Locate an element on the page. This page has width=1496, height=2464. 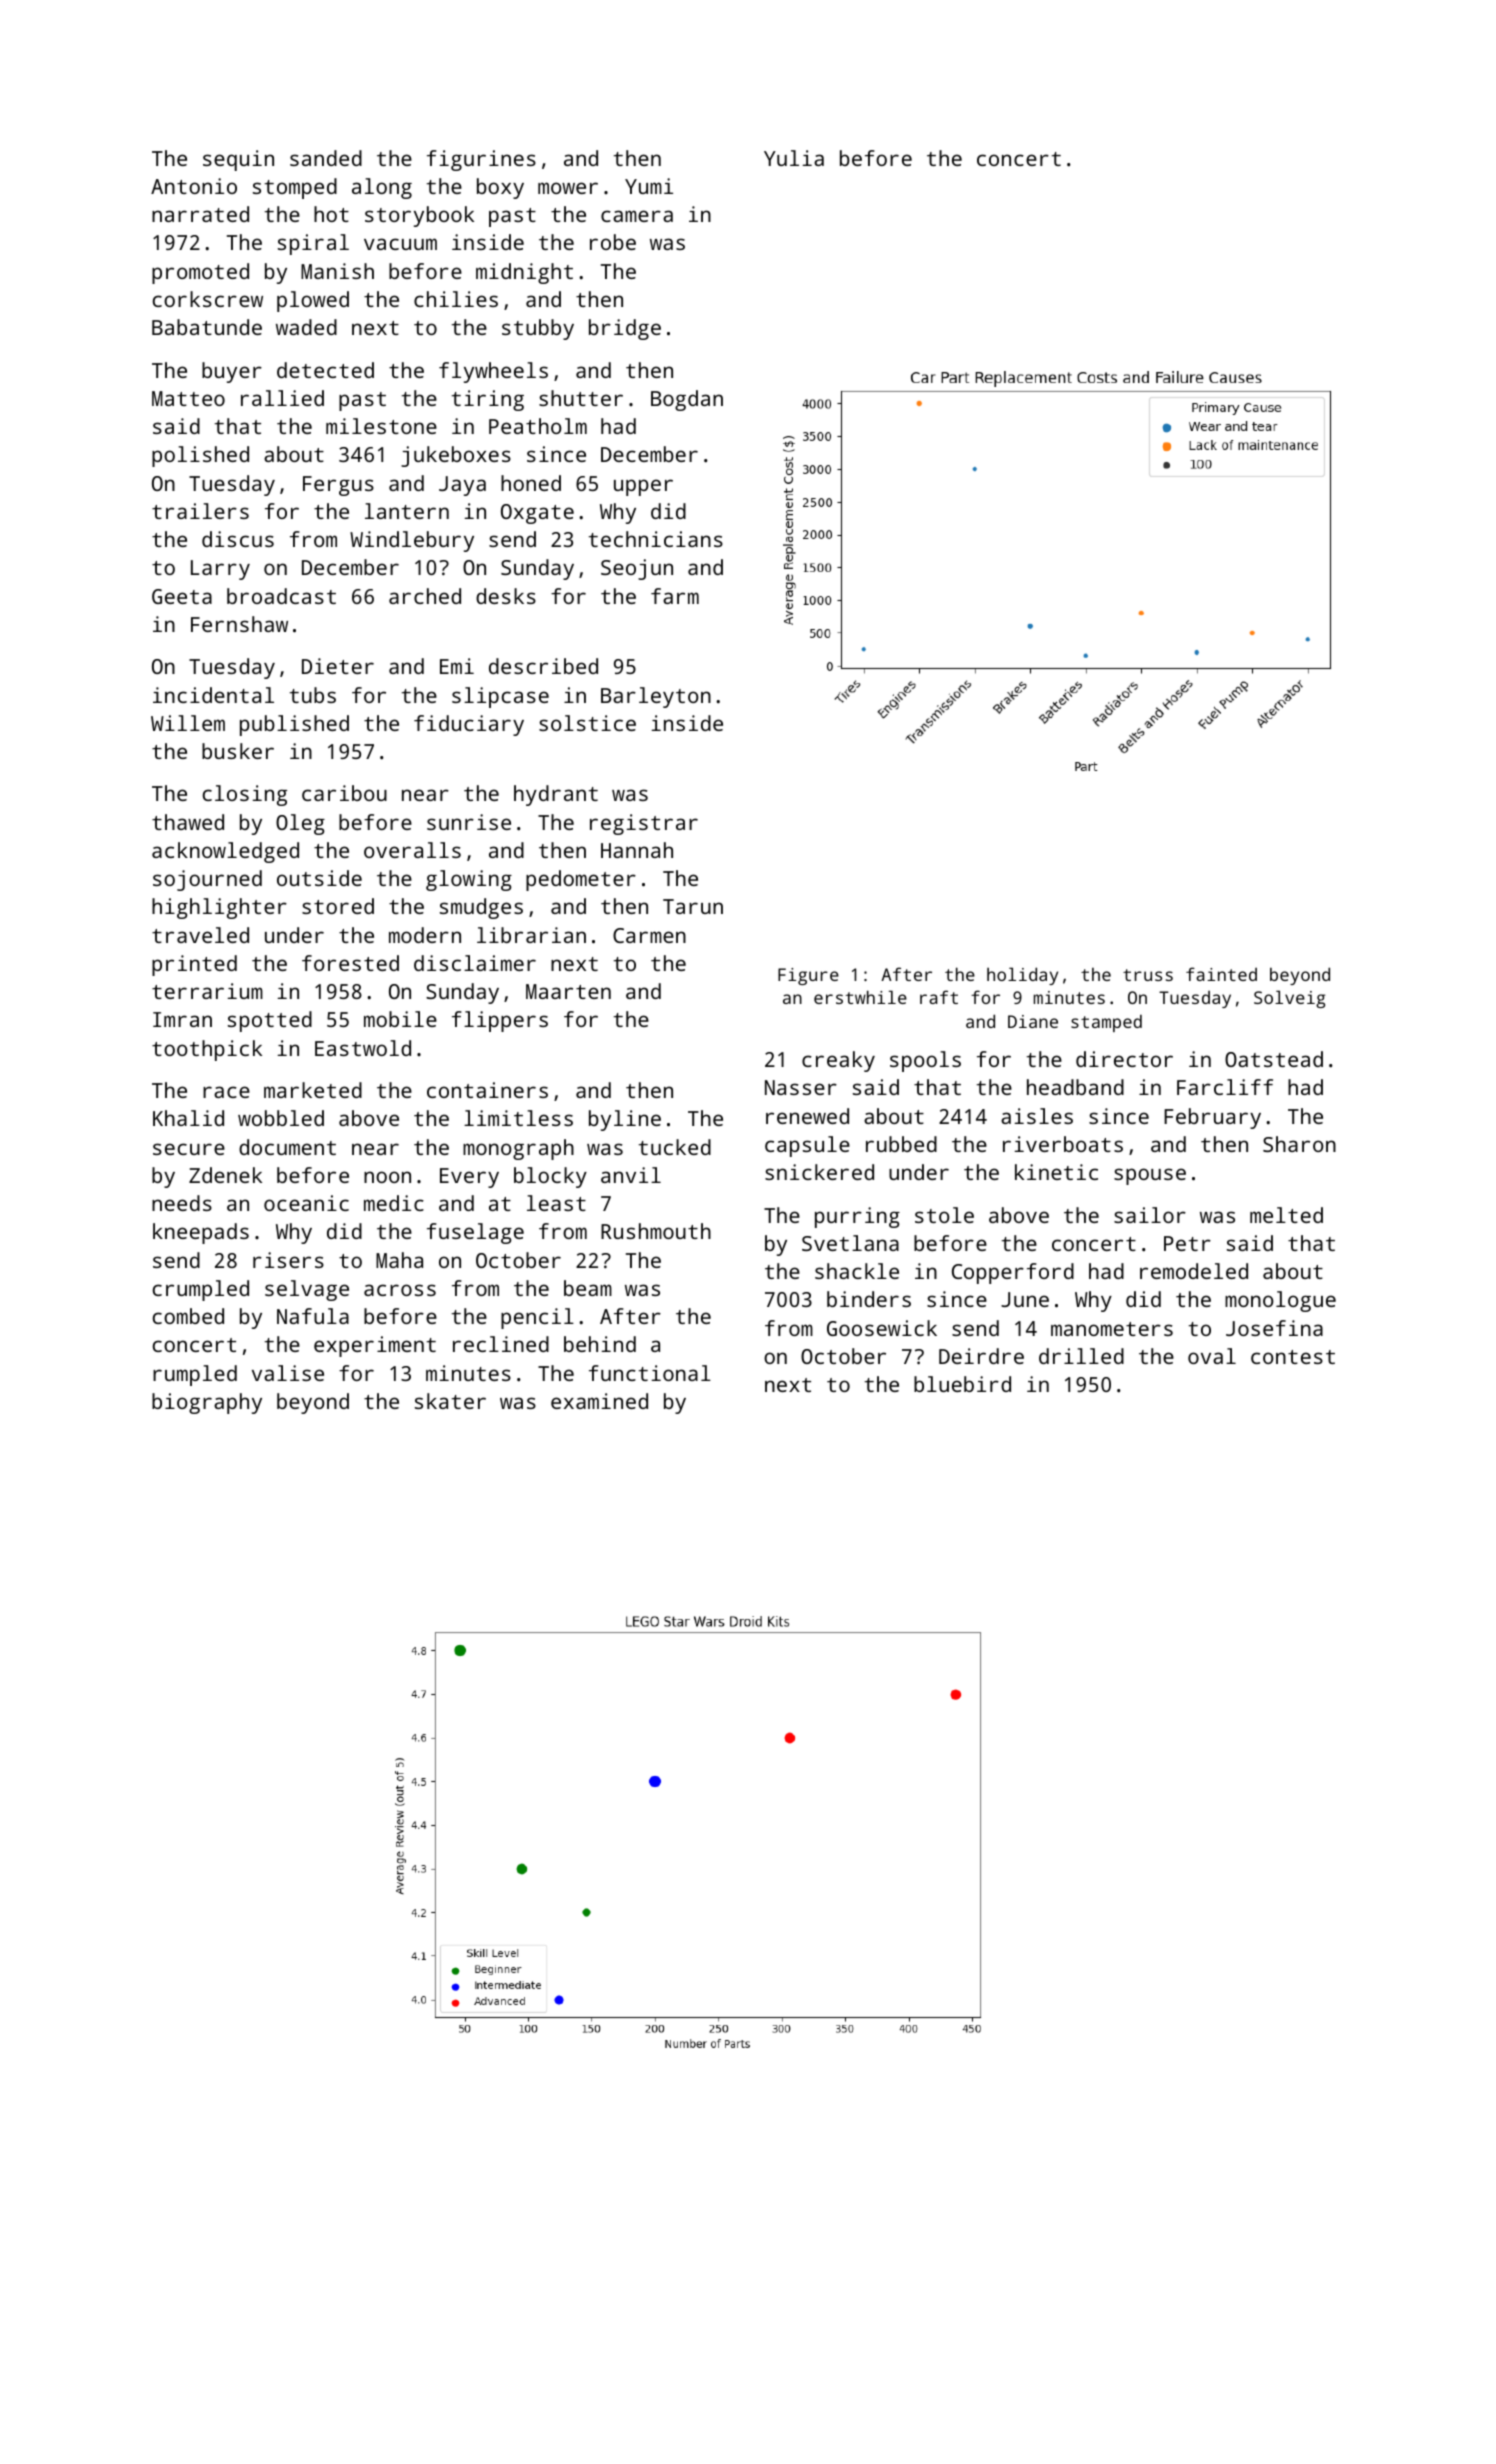
fainted is located at coordinates (1221, 974).
